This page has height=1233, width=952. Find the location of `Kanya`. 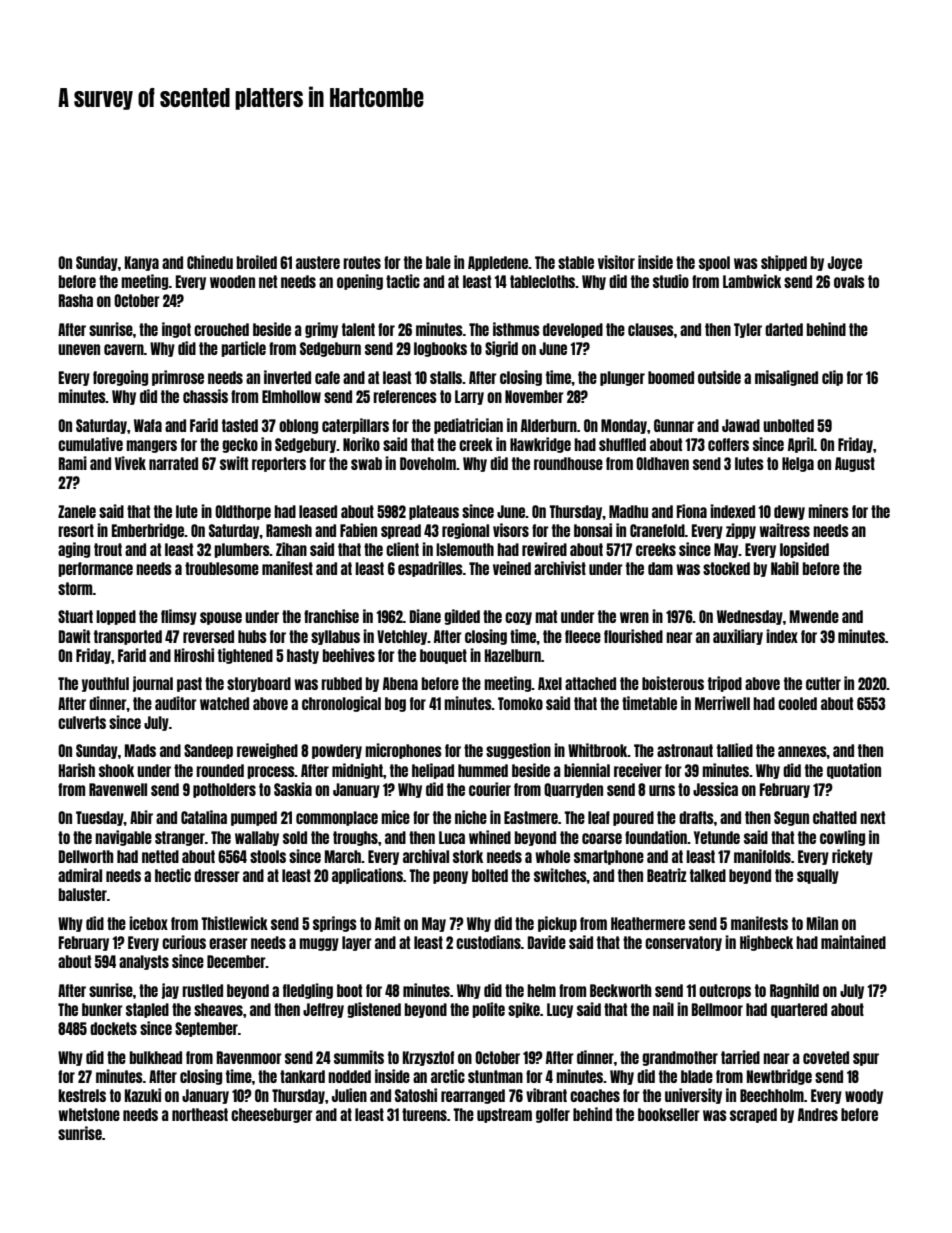

Kanya is located at coordinates (142, 263).
